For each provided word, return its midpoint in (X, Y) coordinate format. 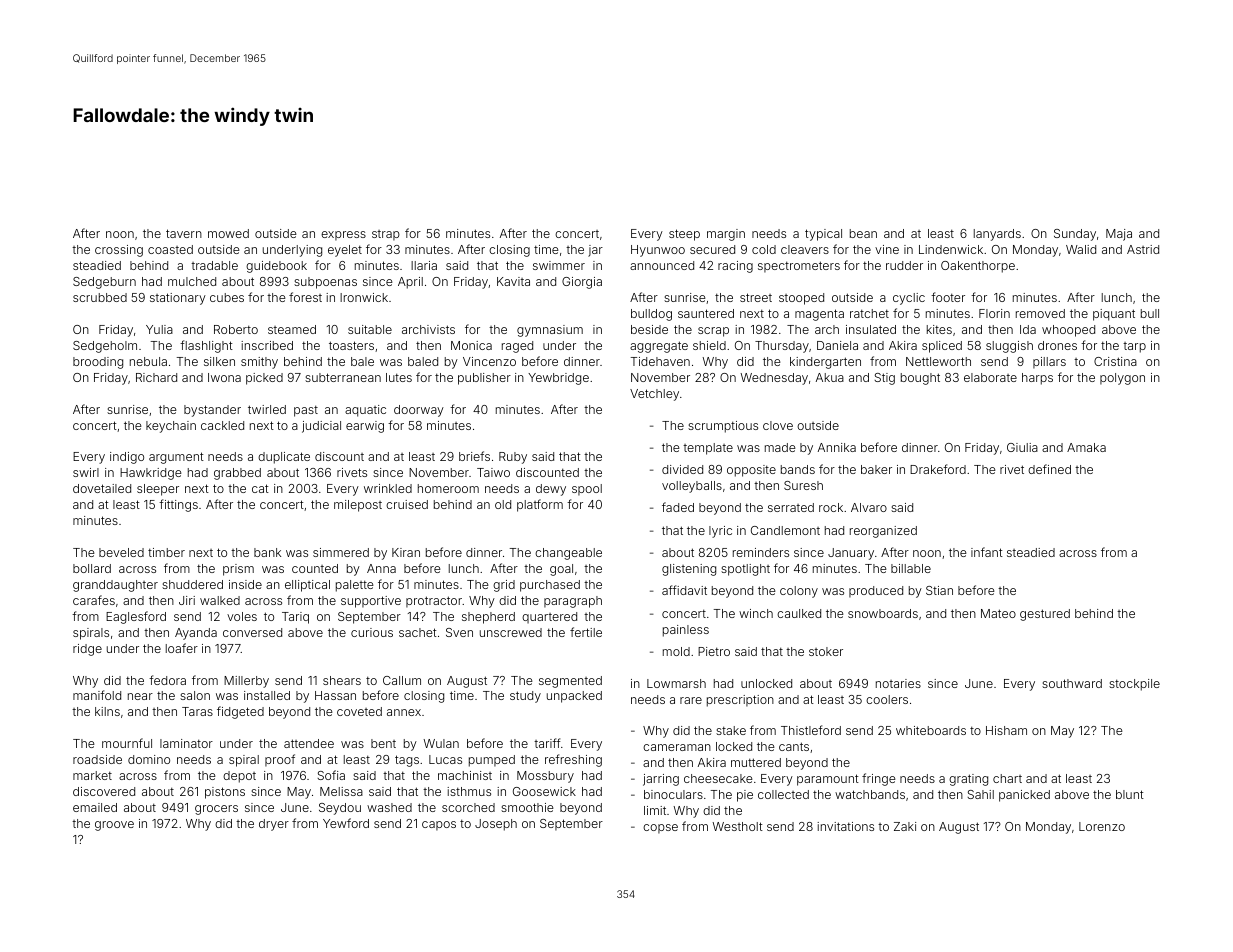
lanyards (997, 235)
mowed (228, 233)
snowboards (883, 613)
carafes (94, 600)
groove (114, 826)
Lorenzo (1102, 826)
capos (439, 826)
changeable (568, 554)
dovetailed (102, 488)
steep (684, 235)
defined (1049, 469)
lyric (720, 532)
